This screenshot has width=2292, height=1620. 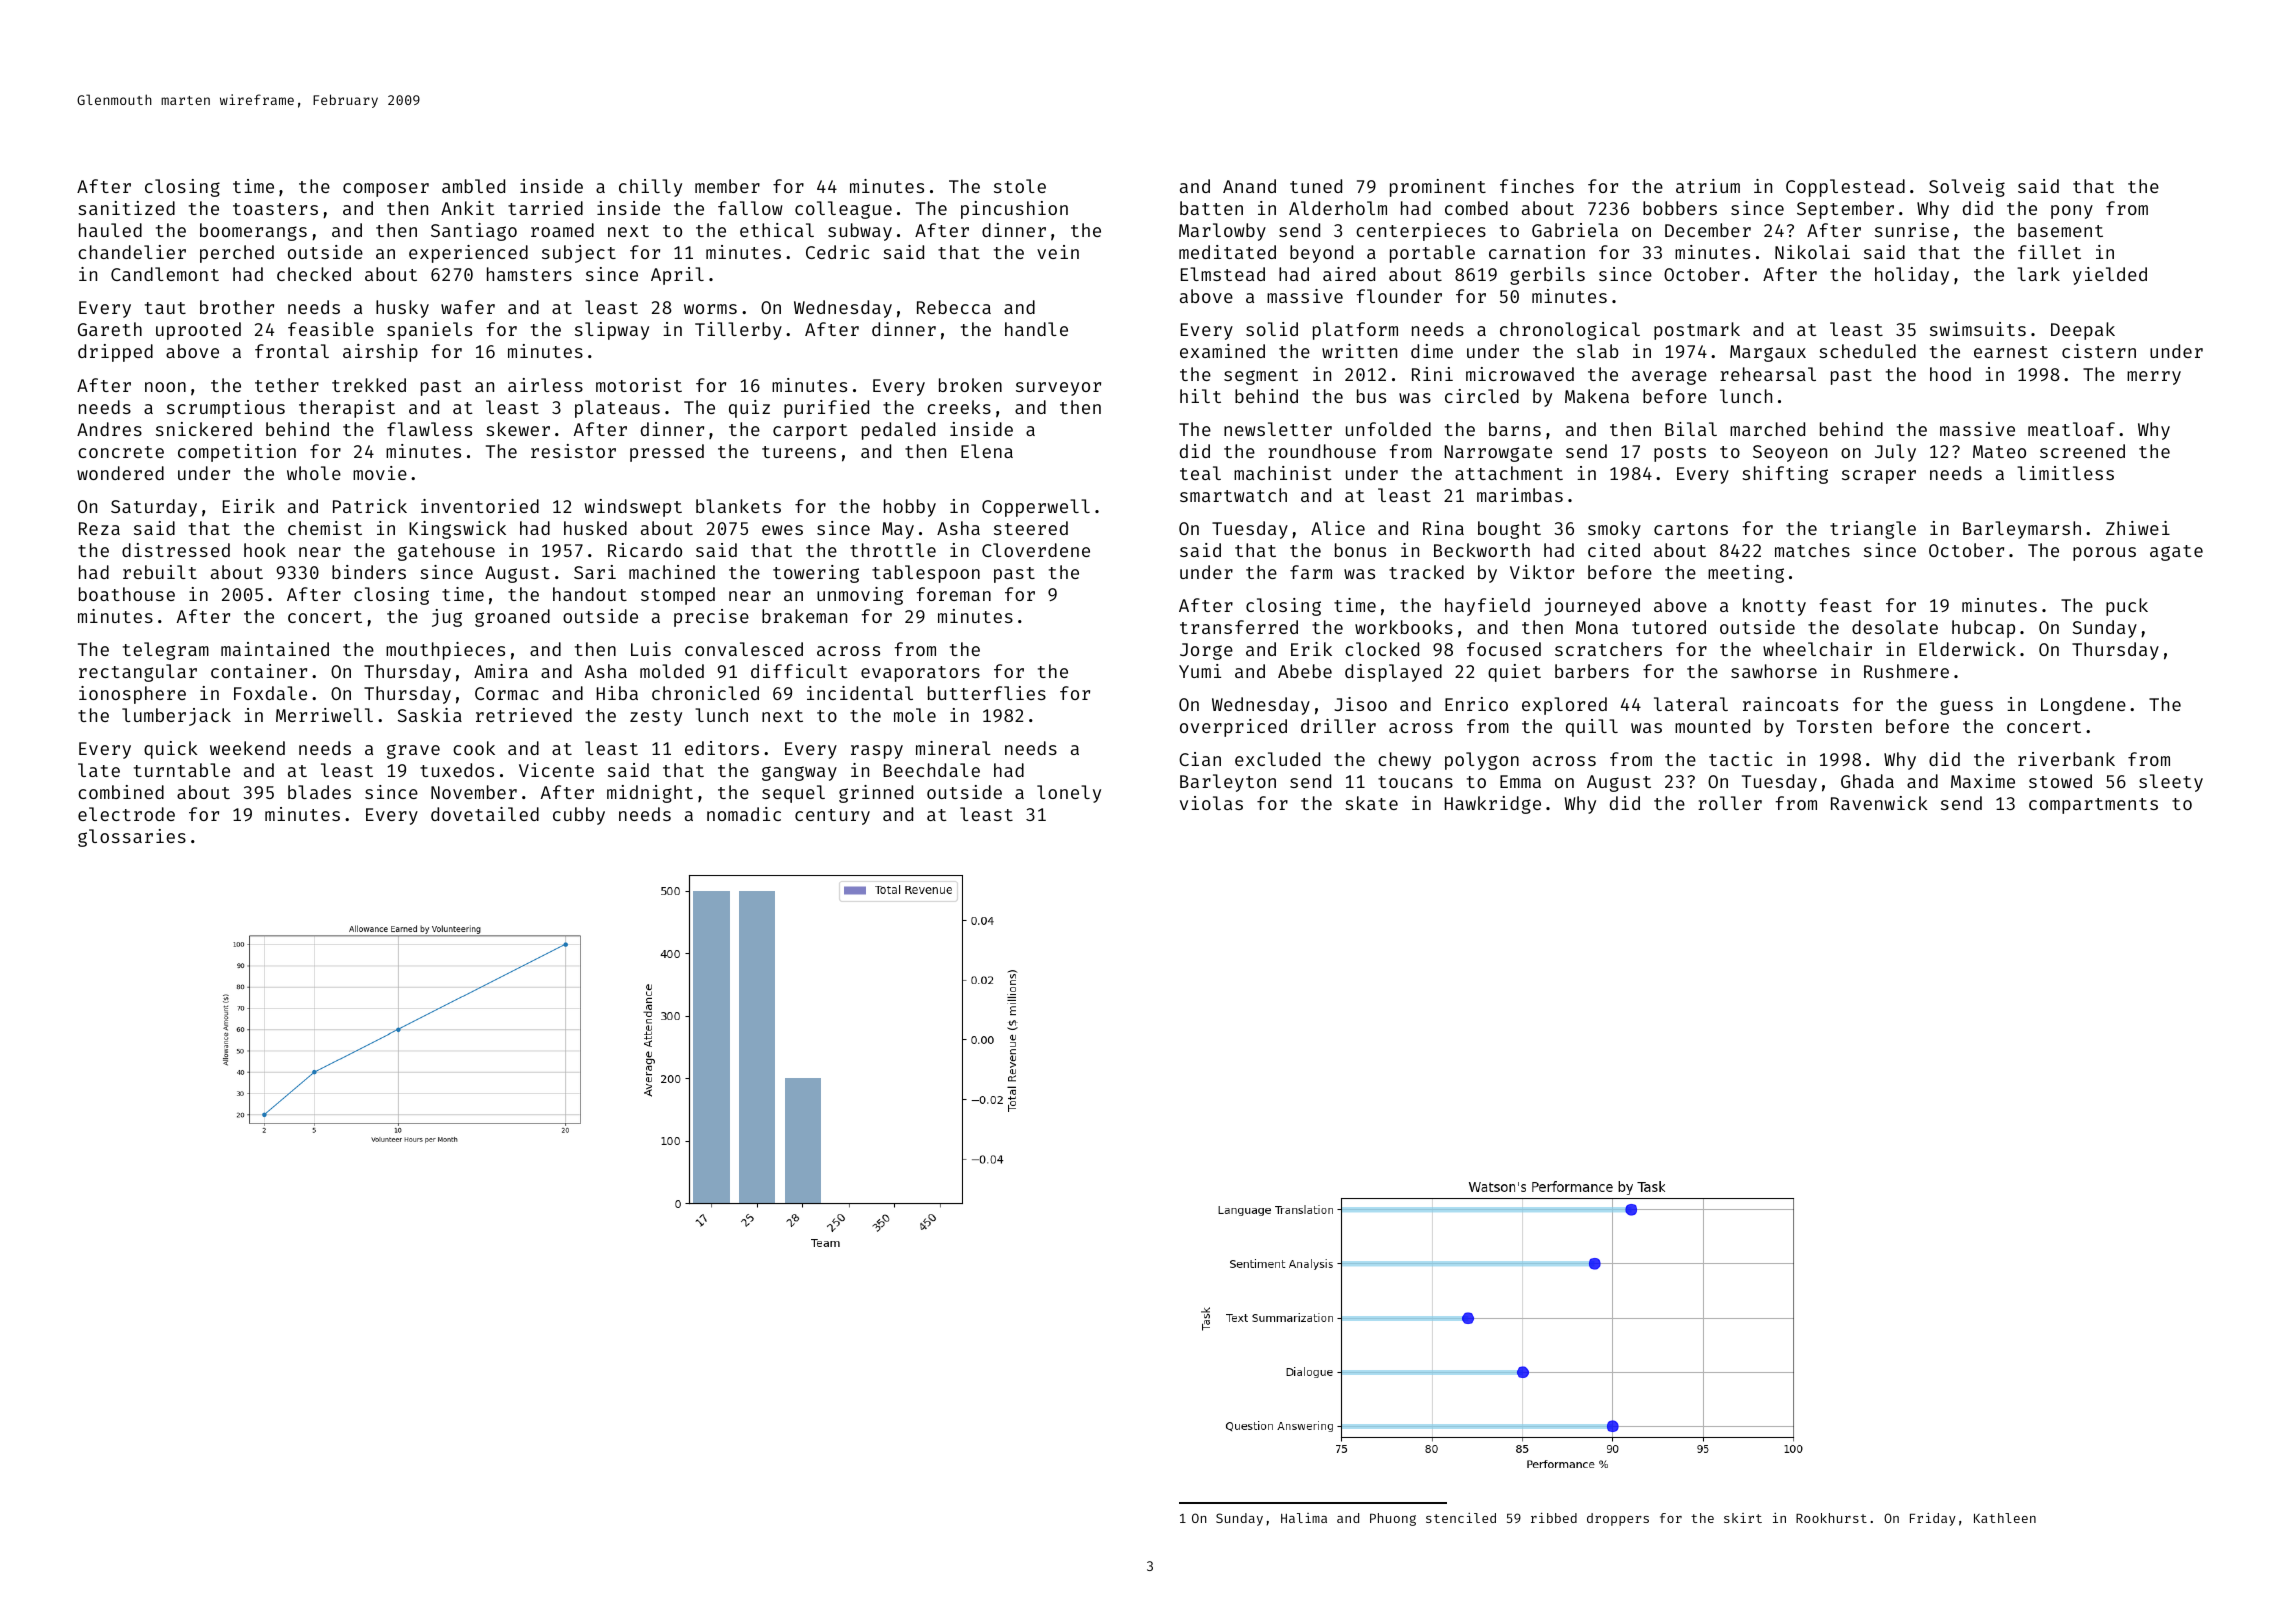 I want to click on ambled, so click(x=473, y=186).
